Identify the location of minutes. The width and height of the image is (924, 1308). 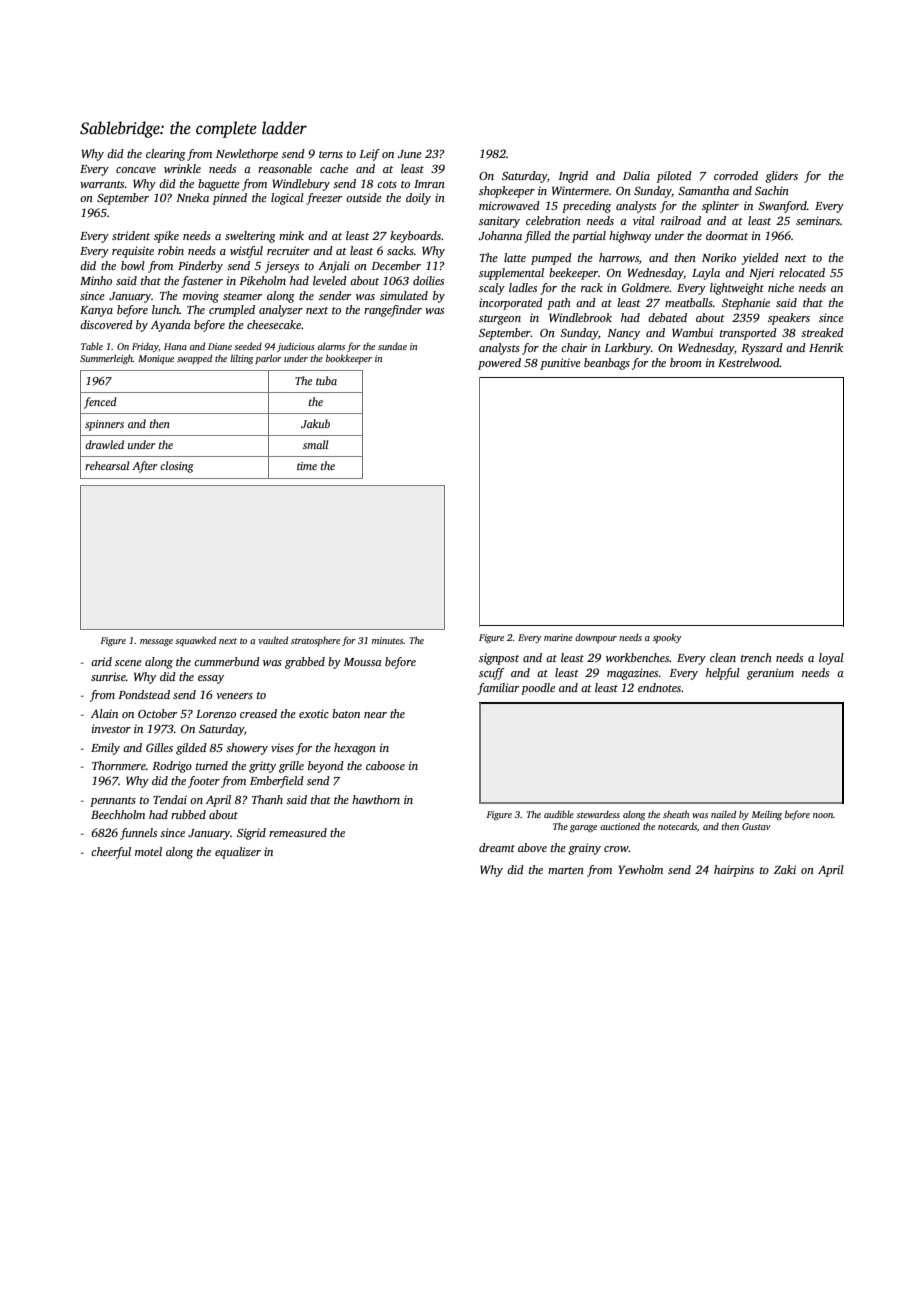
(387, 640).
